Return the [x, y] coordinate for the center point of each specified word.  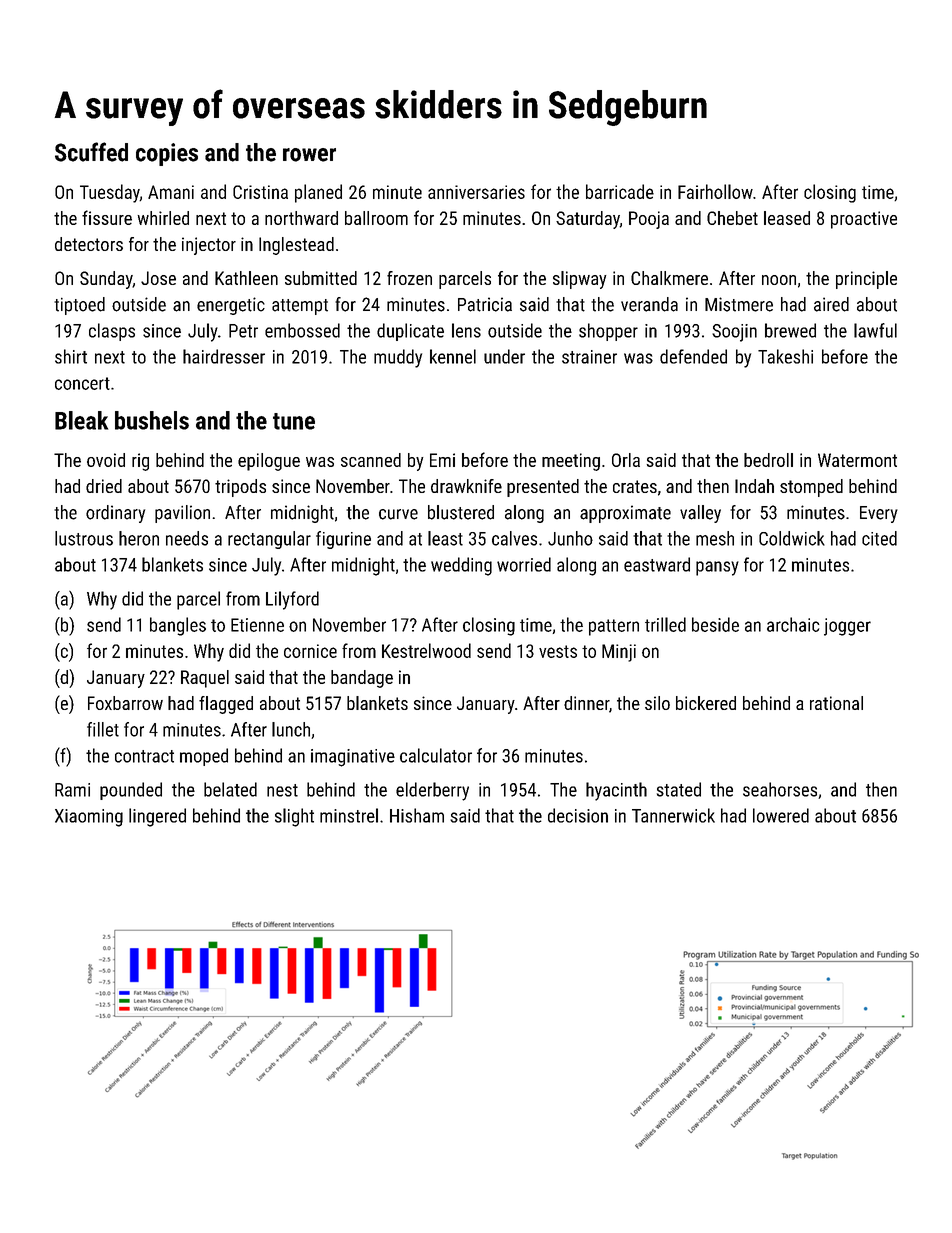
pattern [614, 627]
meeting [571, 462]
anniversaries [476, 192]
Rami [72, 790]
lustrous [84, 538]
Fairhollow [715, 191]
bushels [152, 420]
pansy [717, 568]
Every [879, 514]
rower [309, 155]
